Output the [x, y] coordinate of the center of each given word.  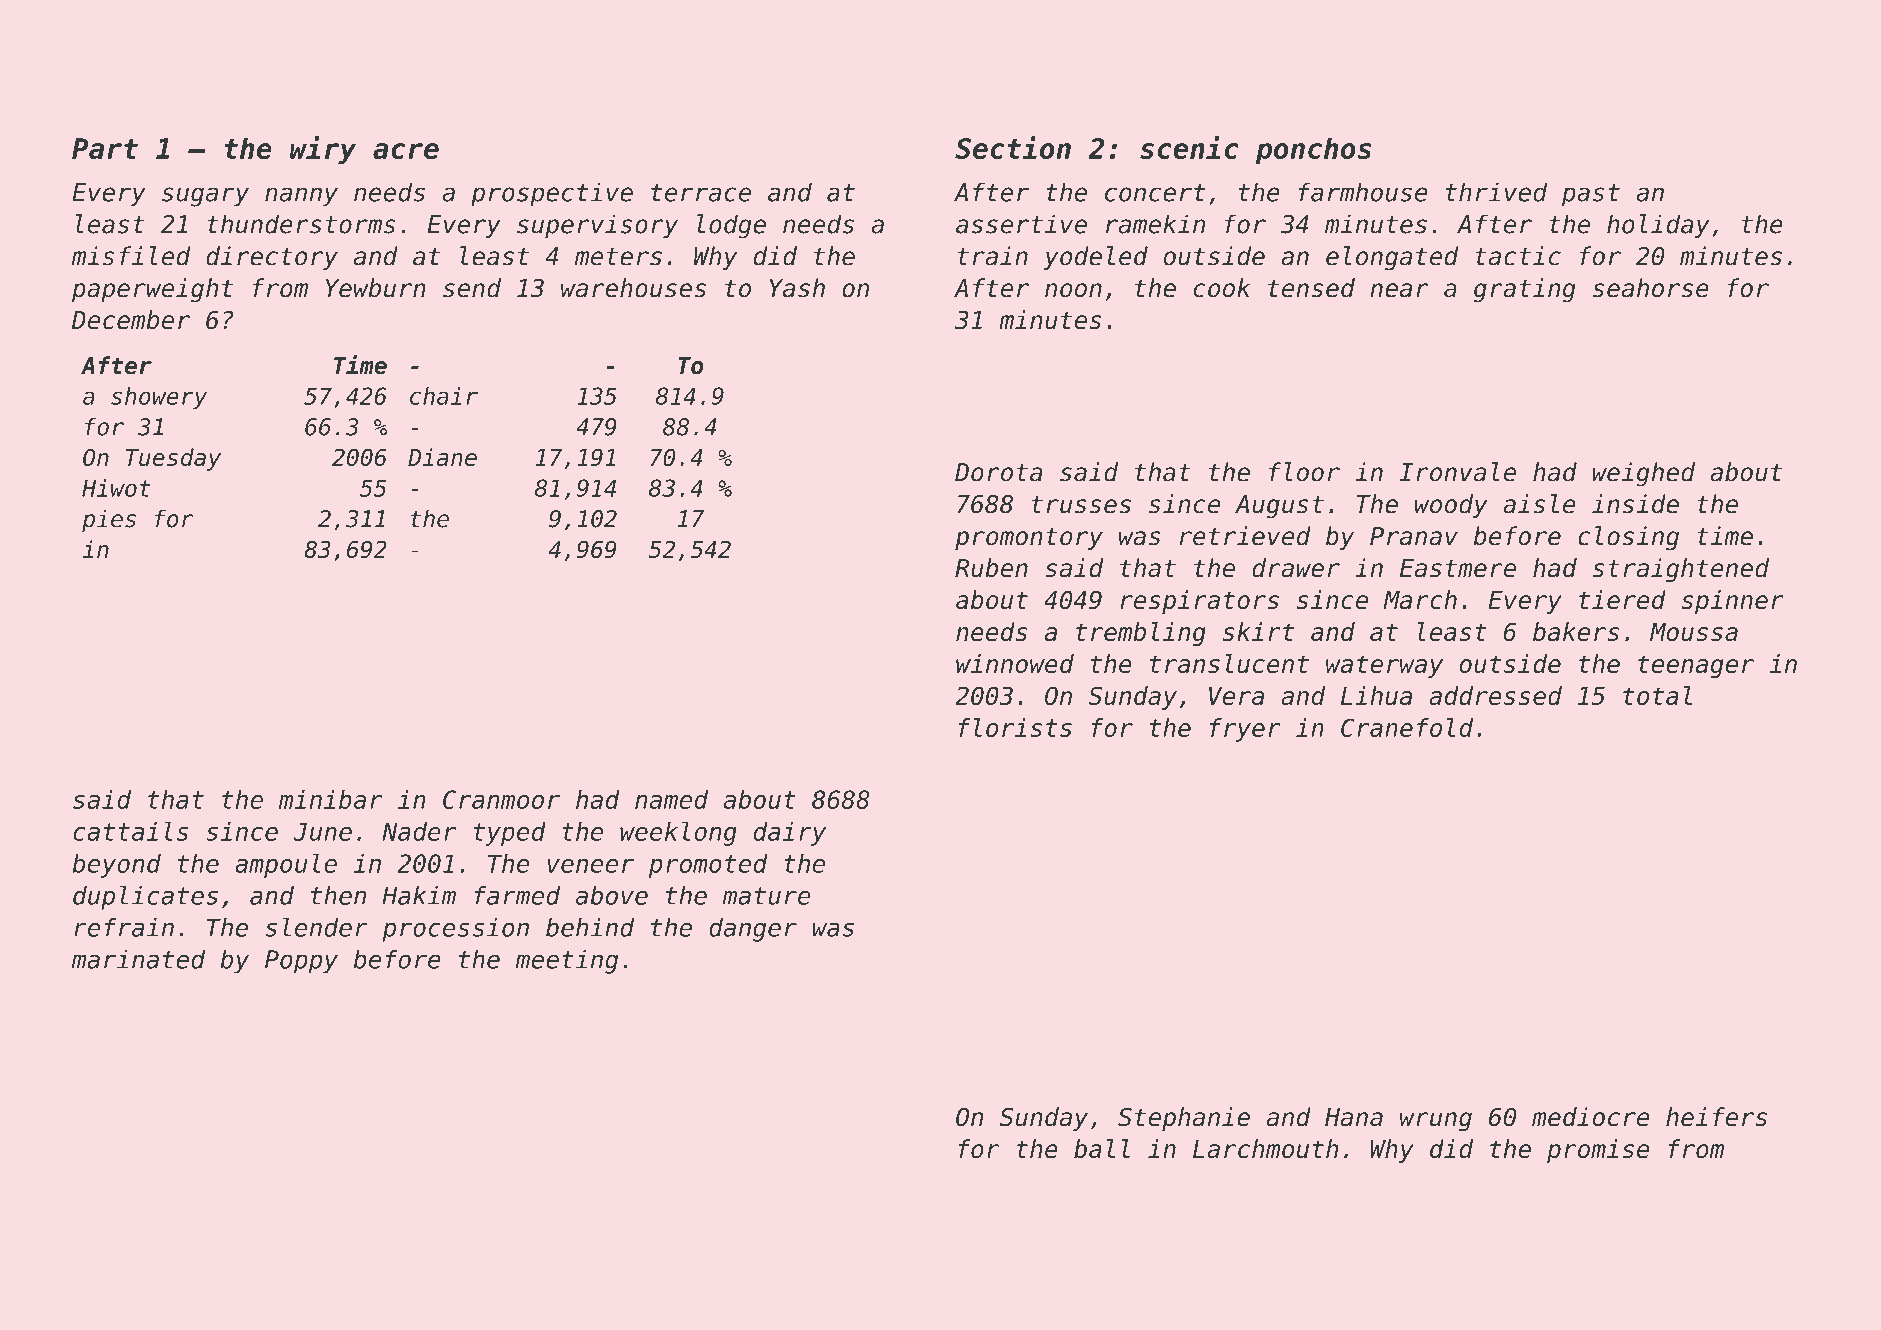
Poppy [301, 962]
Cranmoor [501, 799]
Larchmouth [1266, 1149]
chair [444, 396]
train [993, 256]
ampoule [286, 866]
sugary [205, 197]
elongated [1392, 258]
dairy [790, 834]
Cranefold [1407, 727]
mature [767, 896]
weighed [1643, 474]
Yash [797, 288]
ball [1102, 1149]
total [1657, 695]
